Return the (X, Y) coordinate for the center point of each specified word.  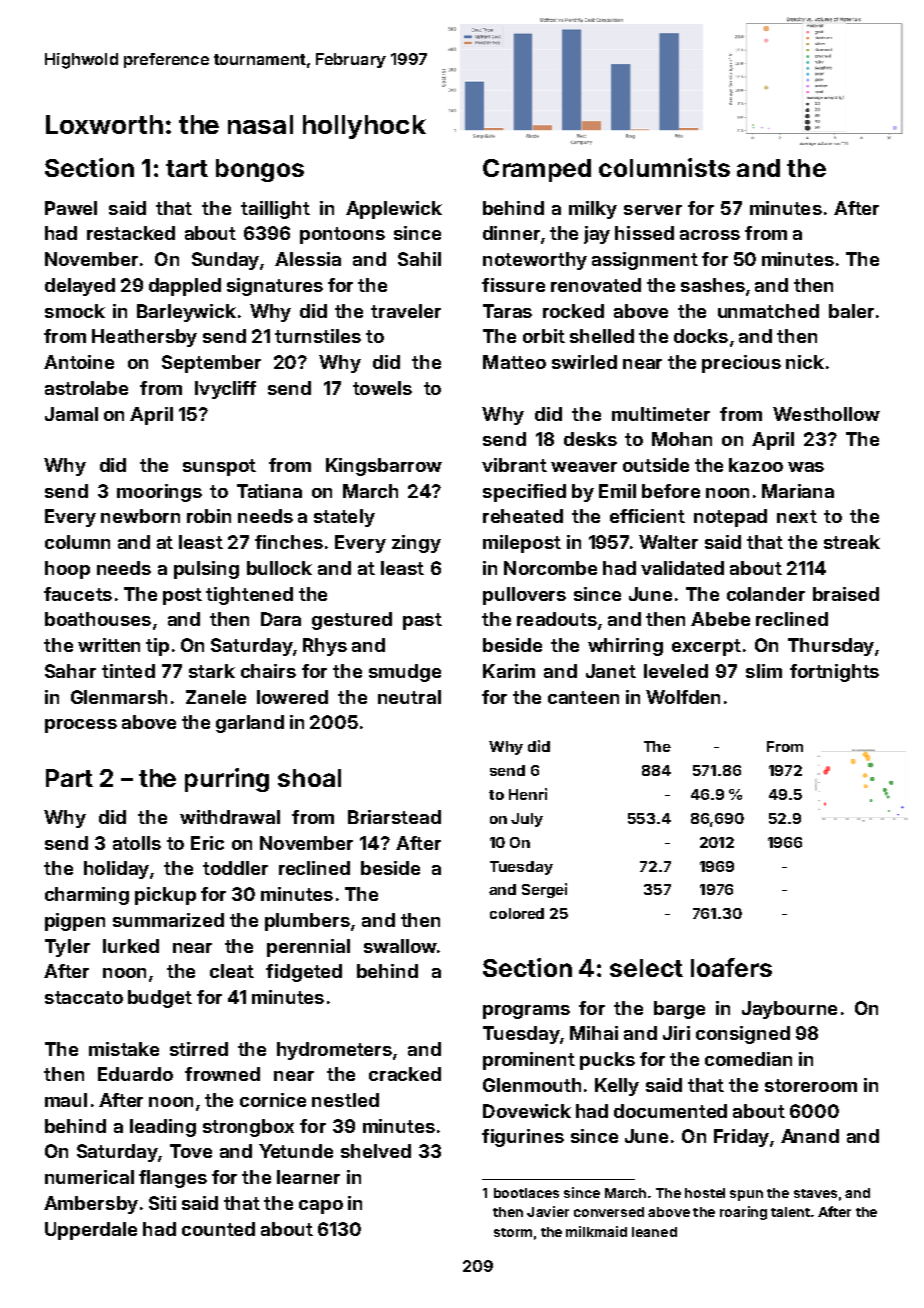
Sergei (544, 890)
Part (69, 778)
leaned (654, 1232)
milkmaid (596, 1231)
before (671, 491)
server (653, 210)
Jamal (71, 414)
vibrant (514, 465)
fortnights (834, 673)
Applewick (394, 210)
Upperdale (91, 1231)
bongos (260, 170)
